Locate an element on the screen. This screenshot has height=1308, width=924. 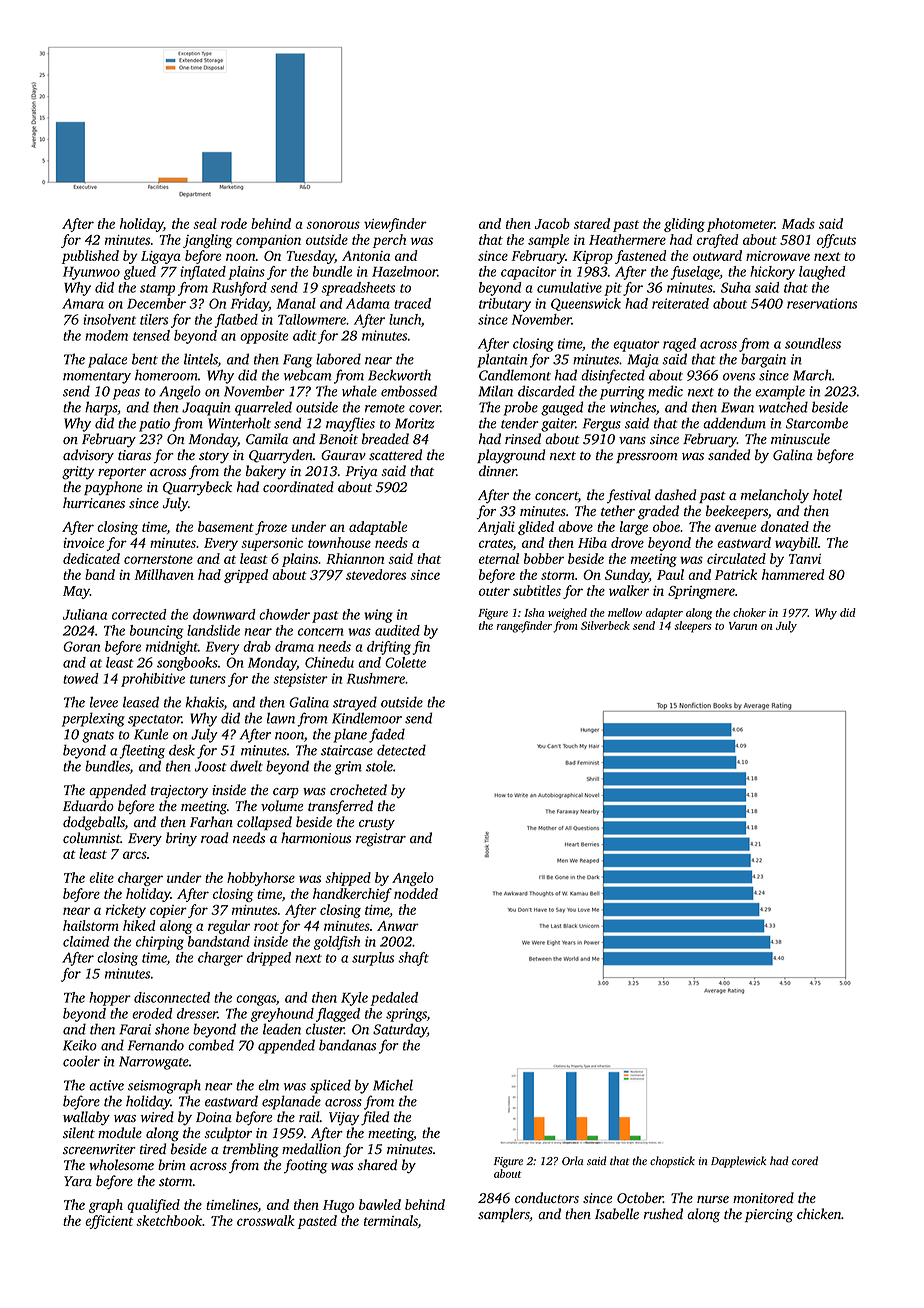
Mads is located at coordinates (798, 223).
